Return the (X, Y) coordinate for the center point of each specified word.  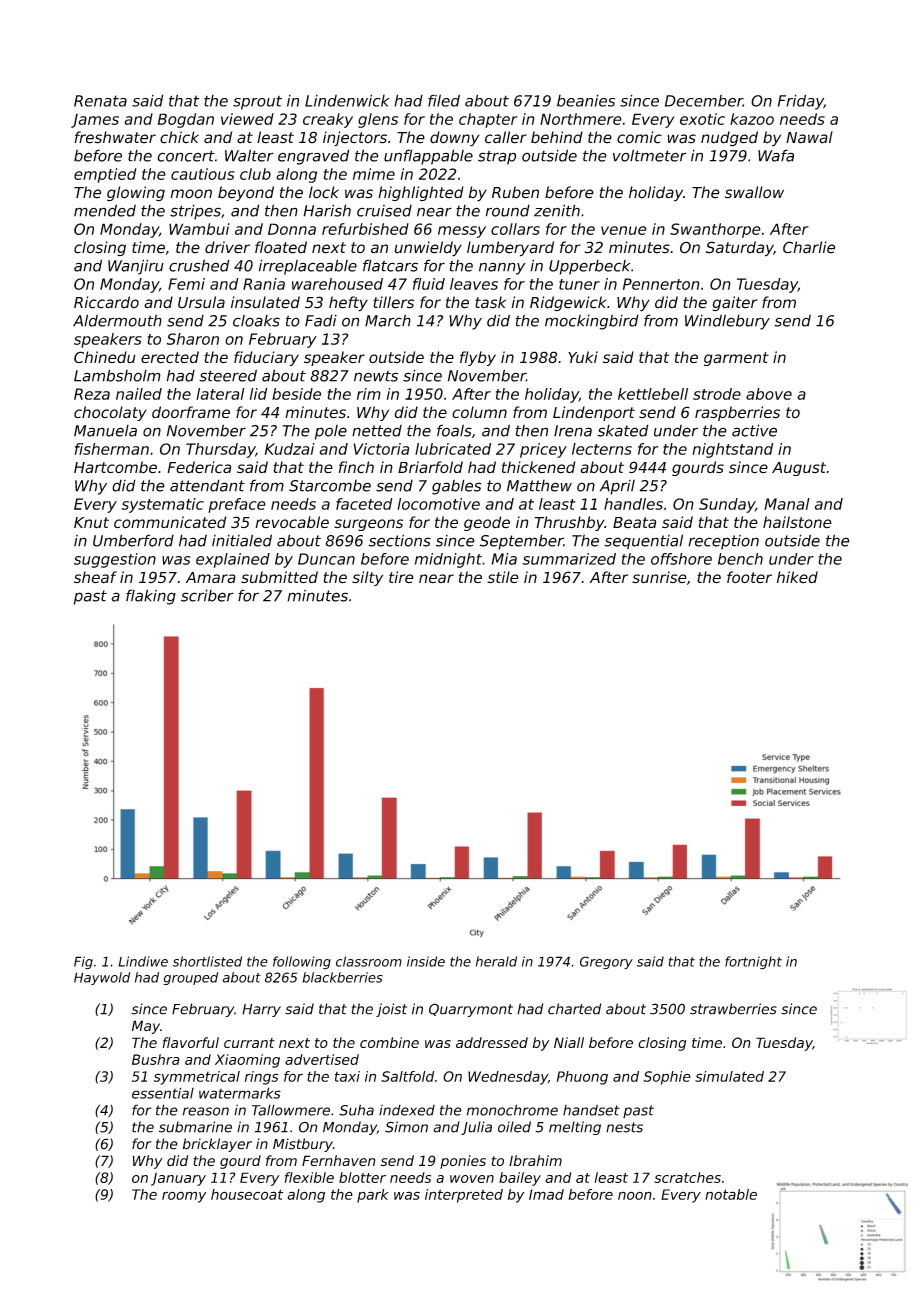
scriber (207, 595)
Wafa (776, 155)
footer (749, 577)
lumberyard (510, 249)
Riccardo (106, 302)
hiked (797, 577)
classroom (369, 961)
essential (163, 1093)
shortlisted (207, 961)
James (95, 121)
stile (503, 577)
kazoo (752, 119)
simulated (729, 1076)
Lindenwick (347, 100)
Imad (546, 1194)
